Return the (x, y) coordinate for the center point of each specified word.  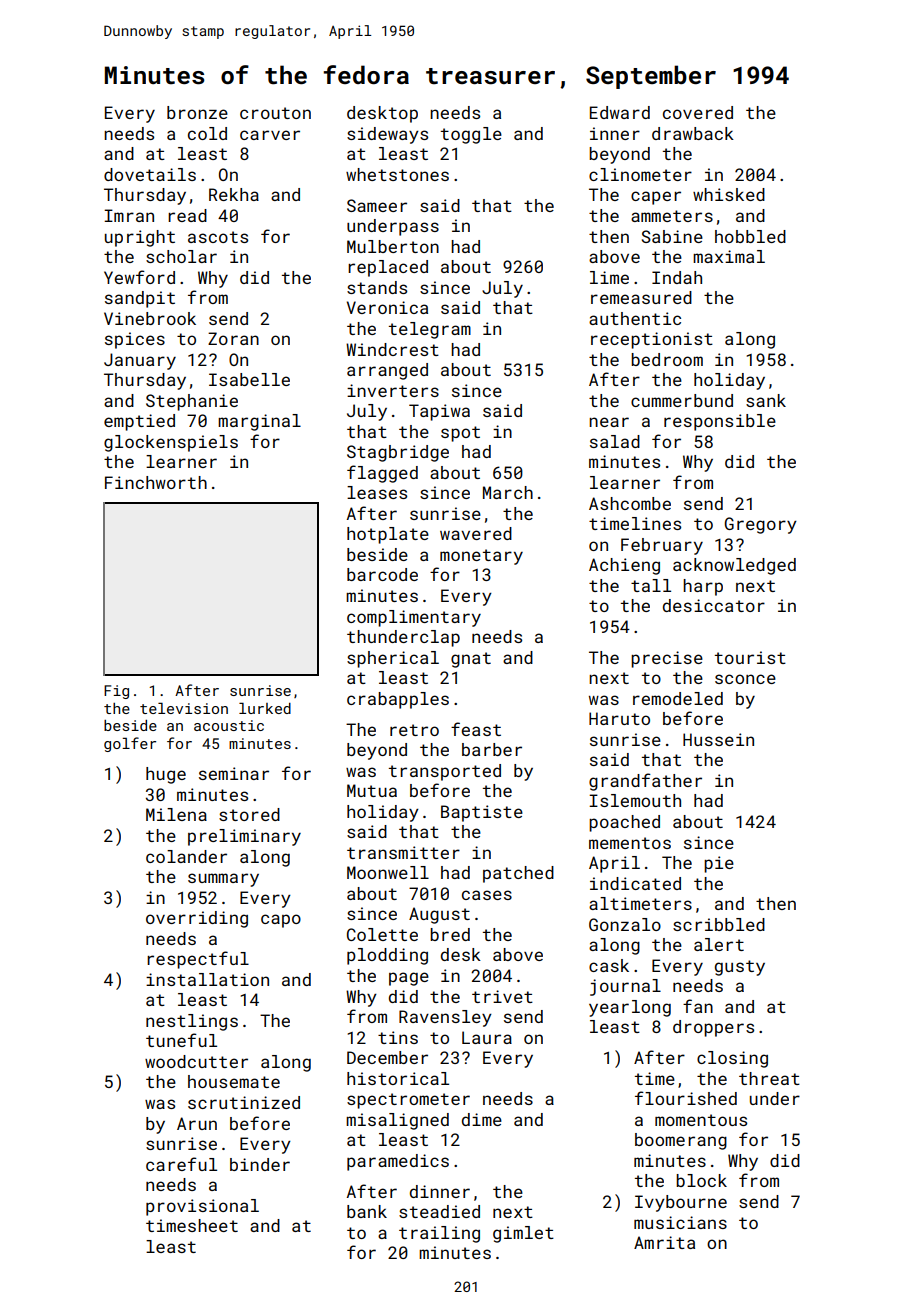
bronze (197, 112)
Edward (620, 112)
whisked (729, 194)
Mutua (372, 790)
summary (223, 880)
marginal (259, 422)
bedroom (667, 359)
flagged (382, 474)
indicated (635, 883)
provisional (202, 1207)
